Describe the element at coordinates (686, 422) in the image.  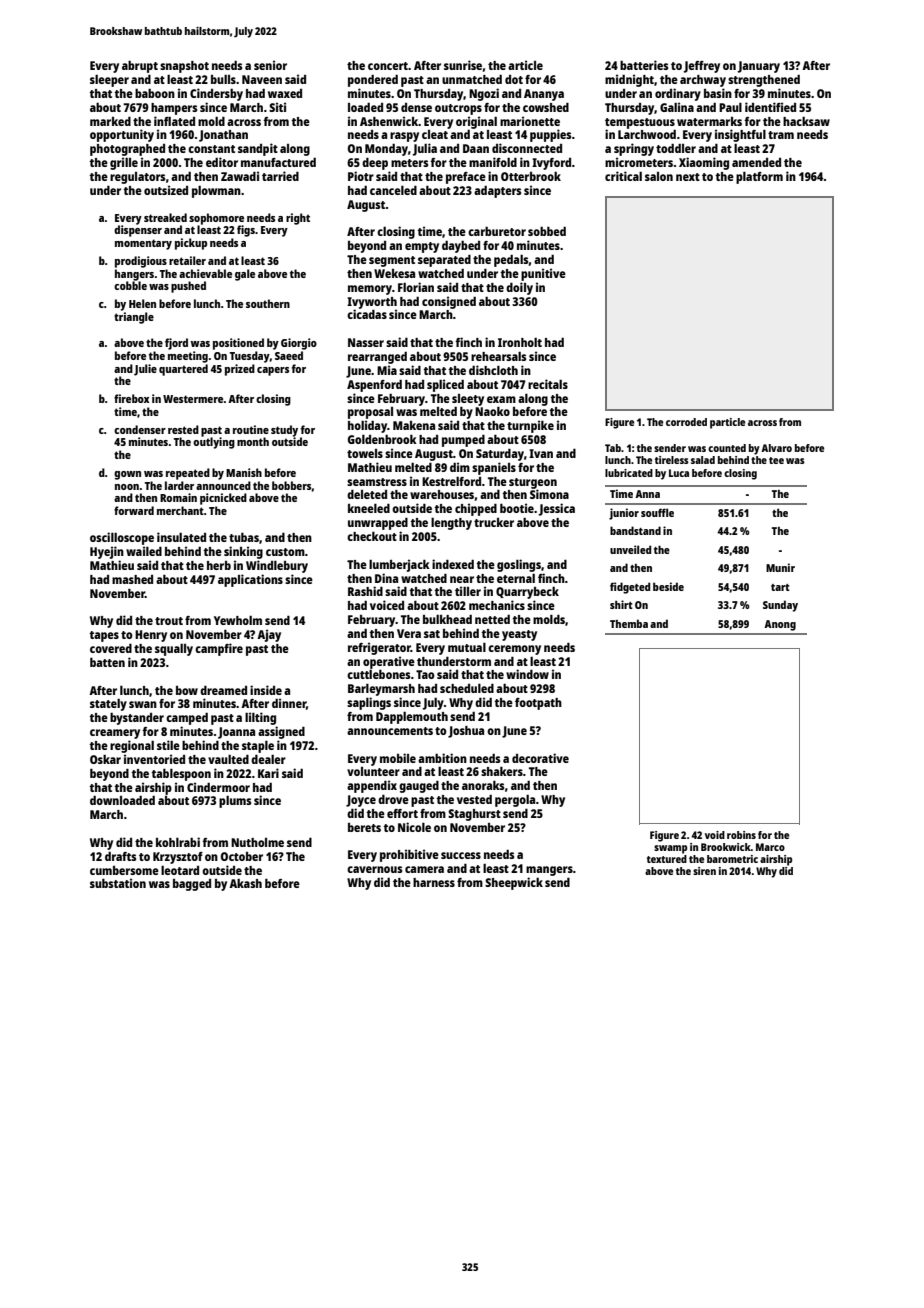
I see `corroded` at that location.
